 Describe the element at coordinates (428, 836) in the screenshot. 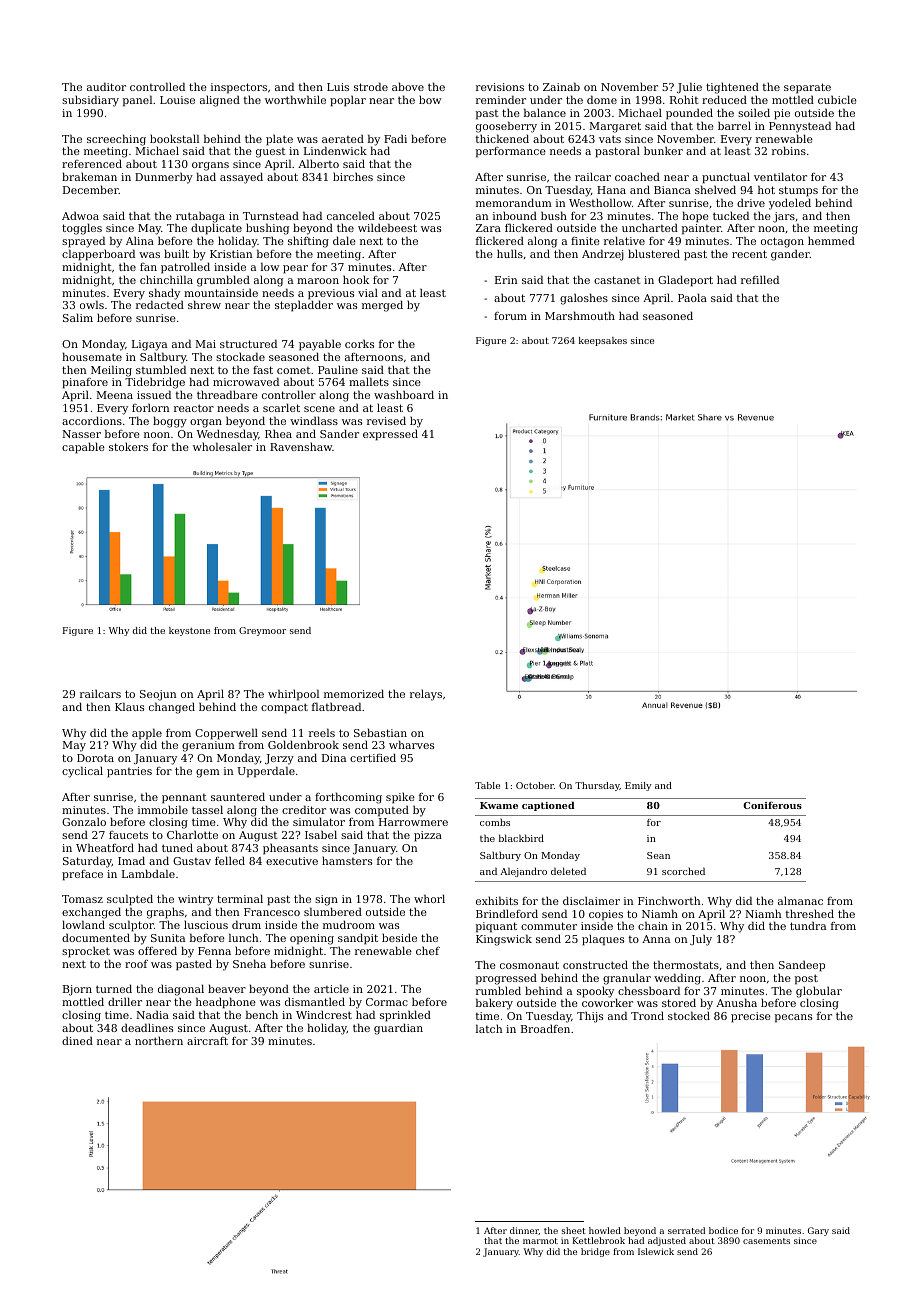

I see `pizza` at that location.
